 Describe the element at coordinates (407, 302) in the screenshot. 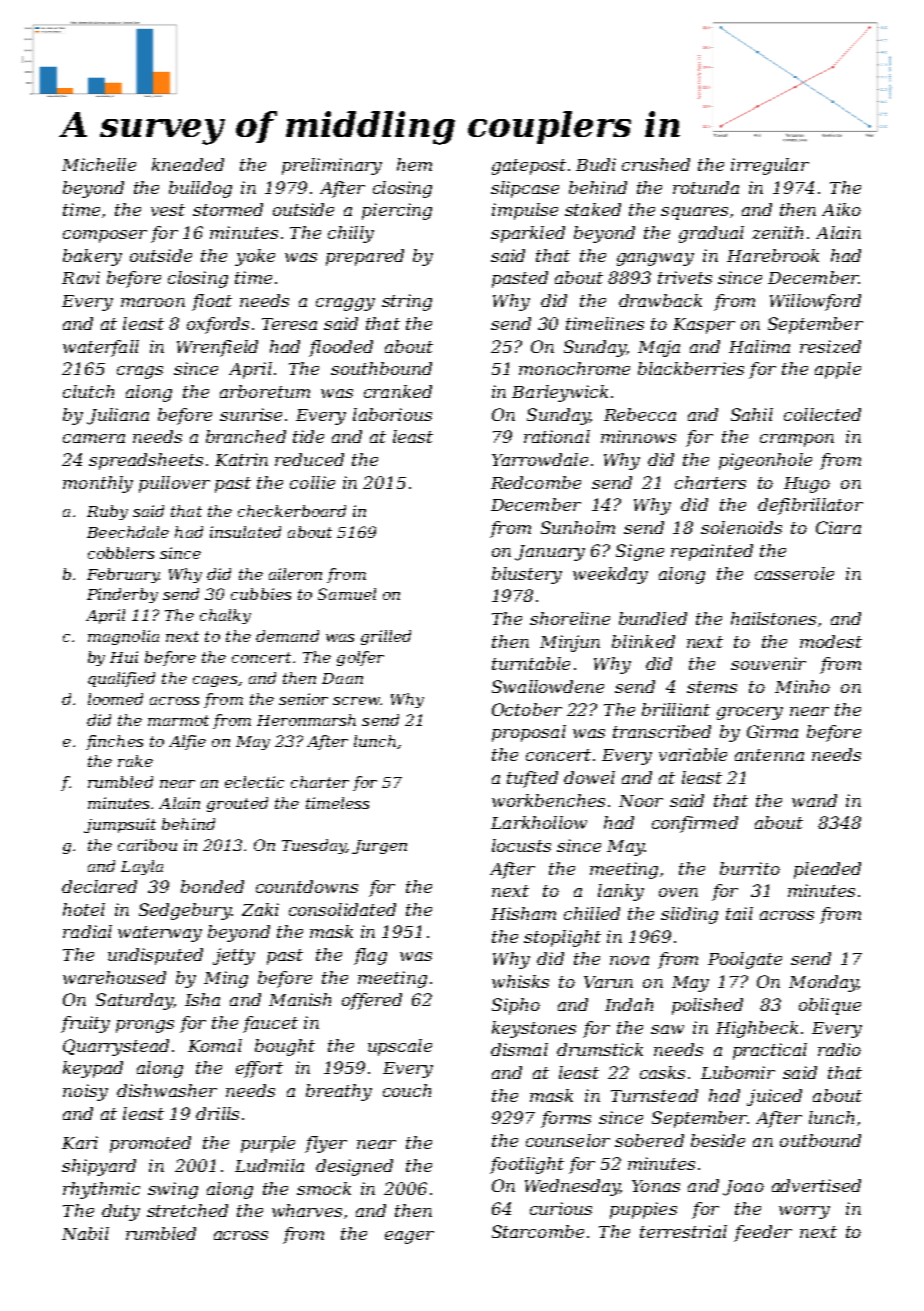

I see `string` at that location.
